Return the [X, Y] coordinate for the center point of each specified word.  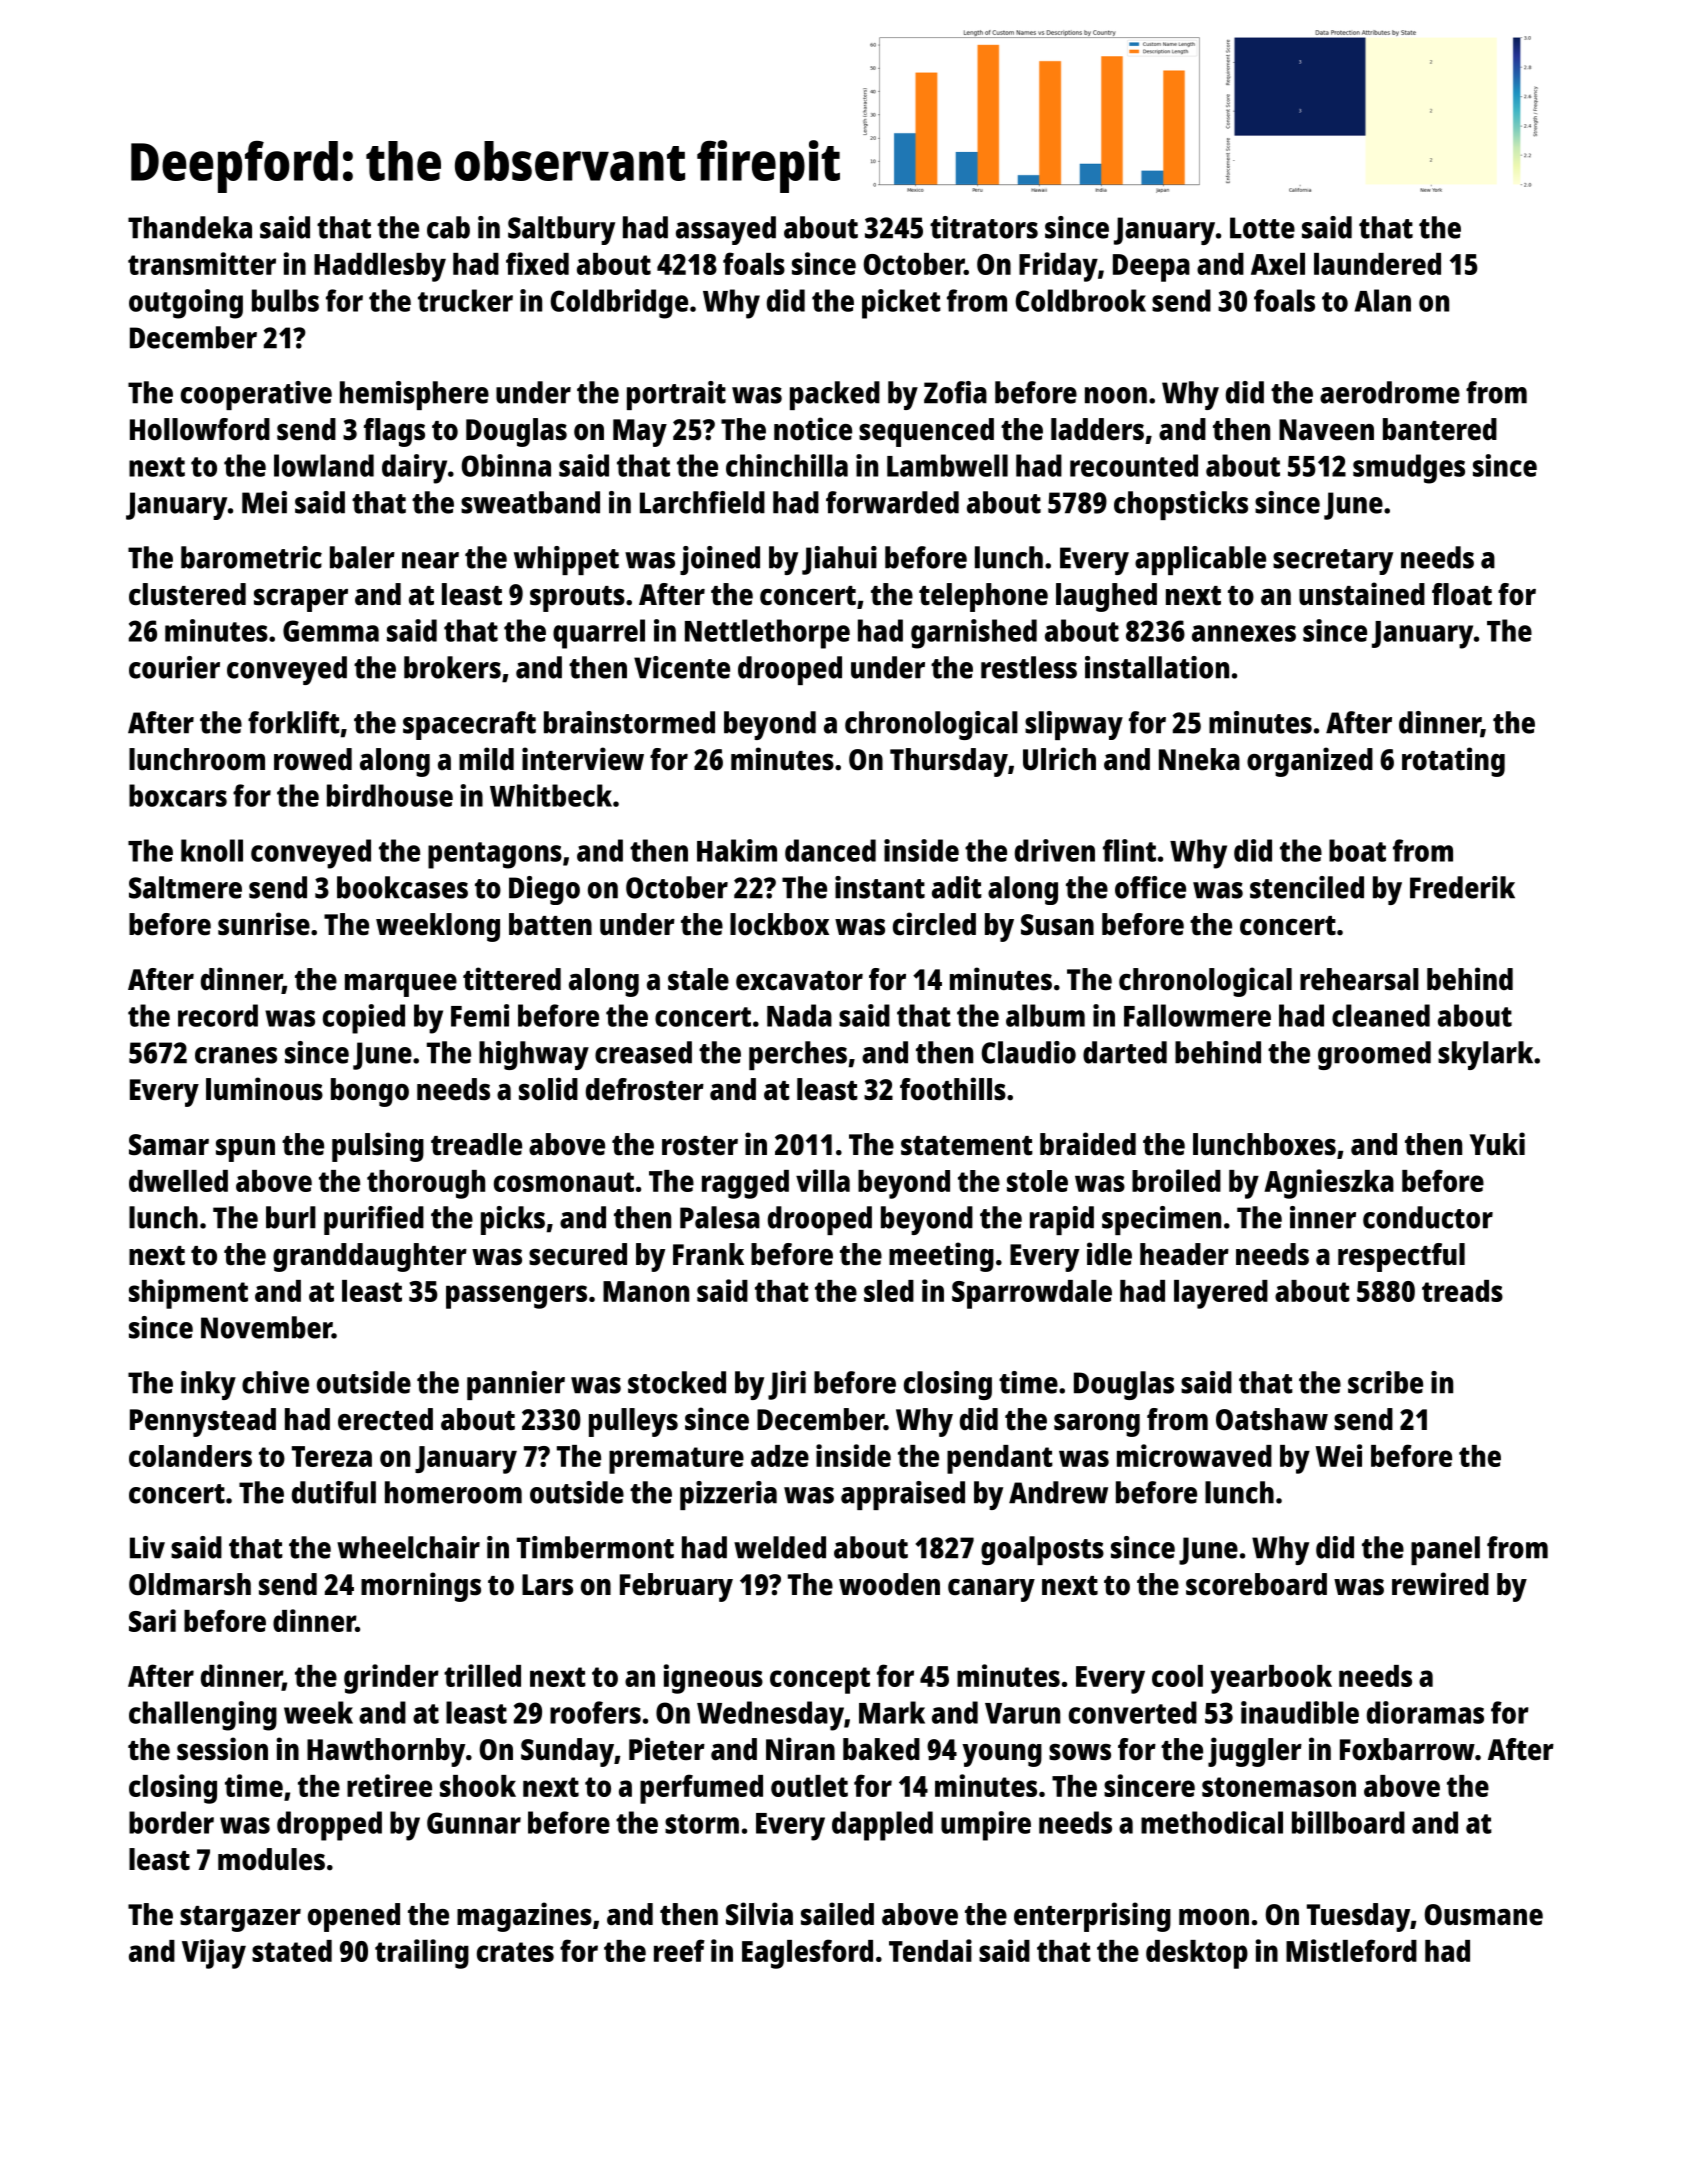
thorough [426, 1184]
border [171, 1822]
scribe [1385, 1382]
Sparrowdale [1032, 1294]
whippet [566, 560]
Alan [1383, 300]
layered [1221, 1294]
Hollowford [200, 429]
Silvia [759, 1914]
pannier [516, 1385]
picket [901, 304]
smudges [1409, 469]
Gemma [331, 631]
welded [780, 1547]
